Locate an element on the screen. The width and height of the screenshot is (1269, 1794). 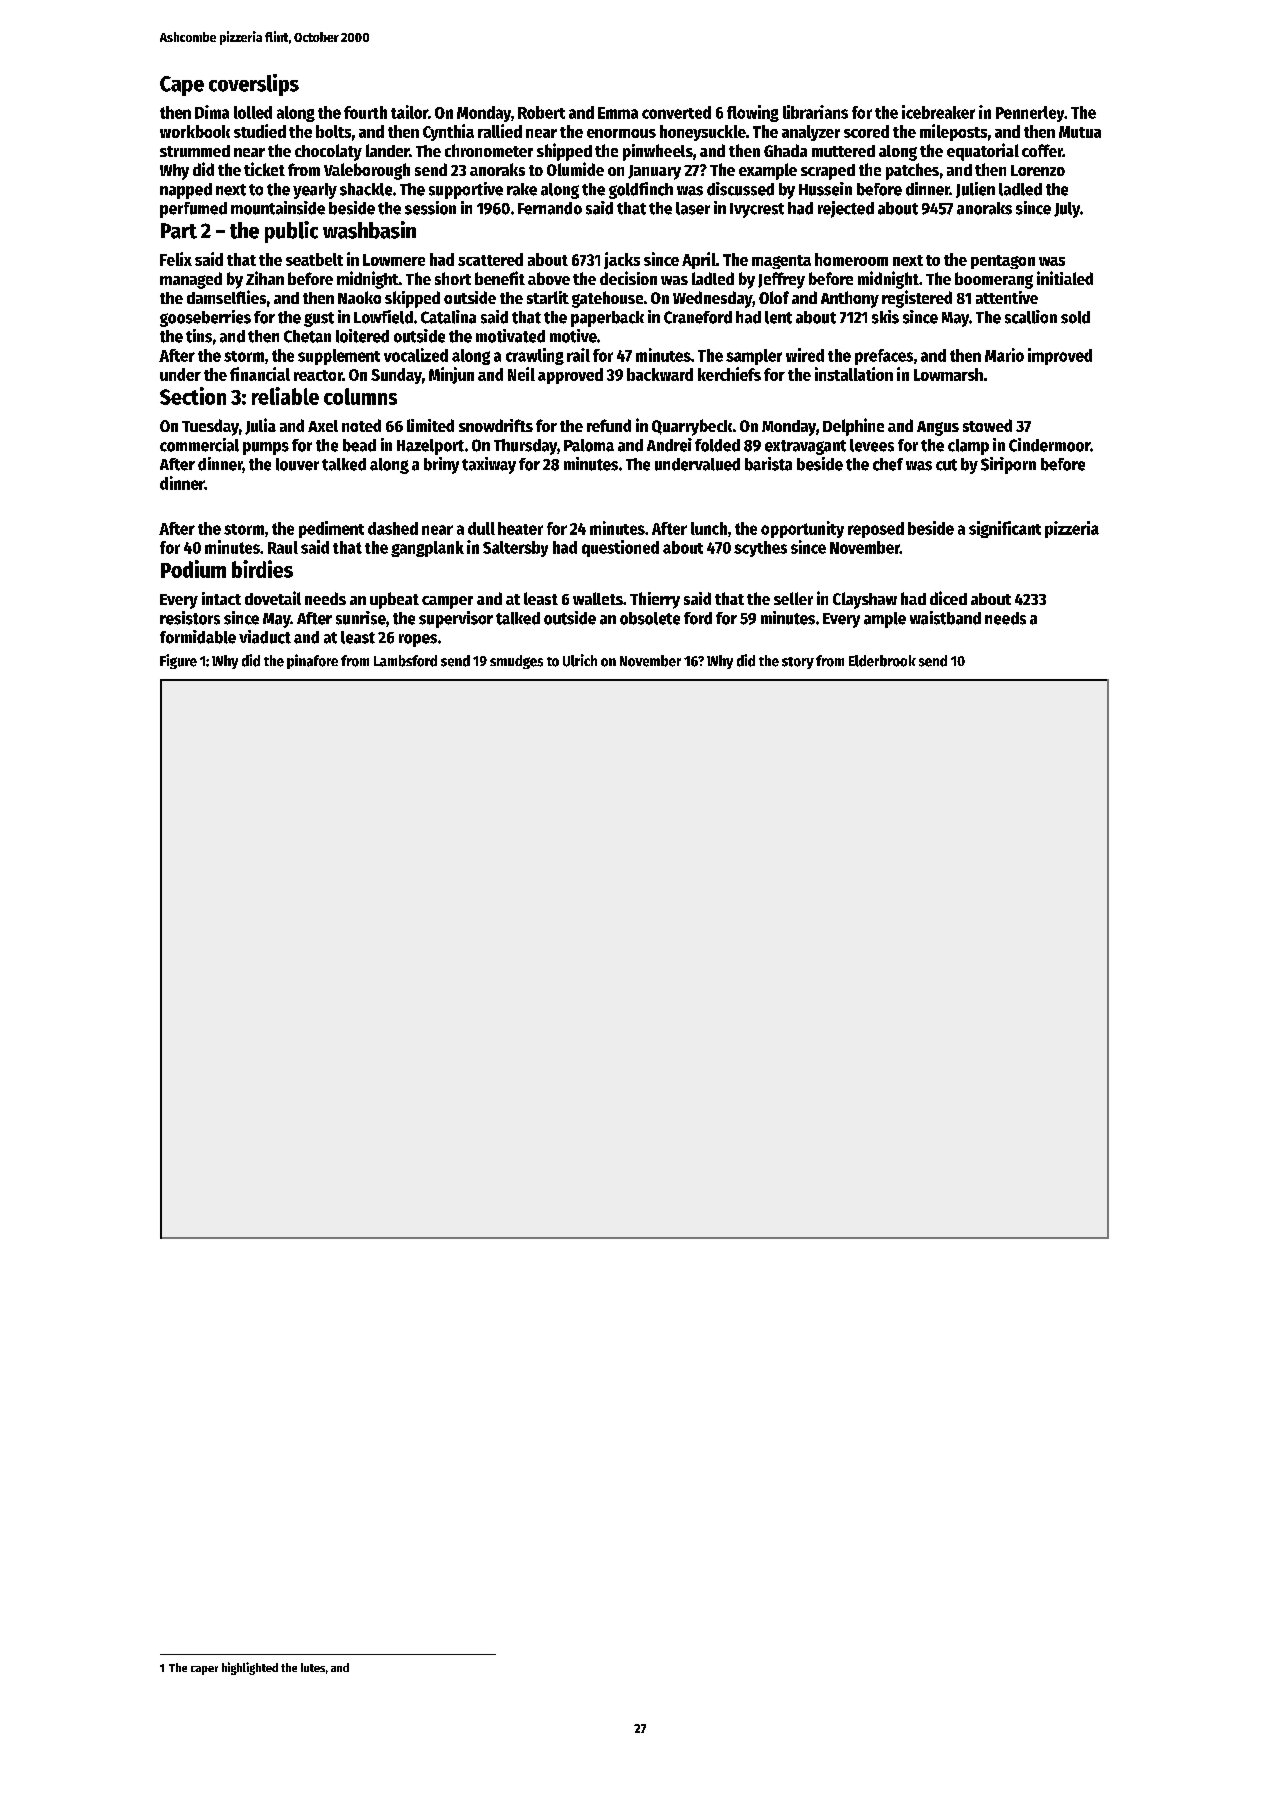
highlighted is located at coordinates (250, 1668).
